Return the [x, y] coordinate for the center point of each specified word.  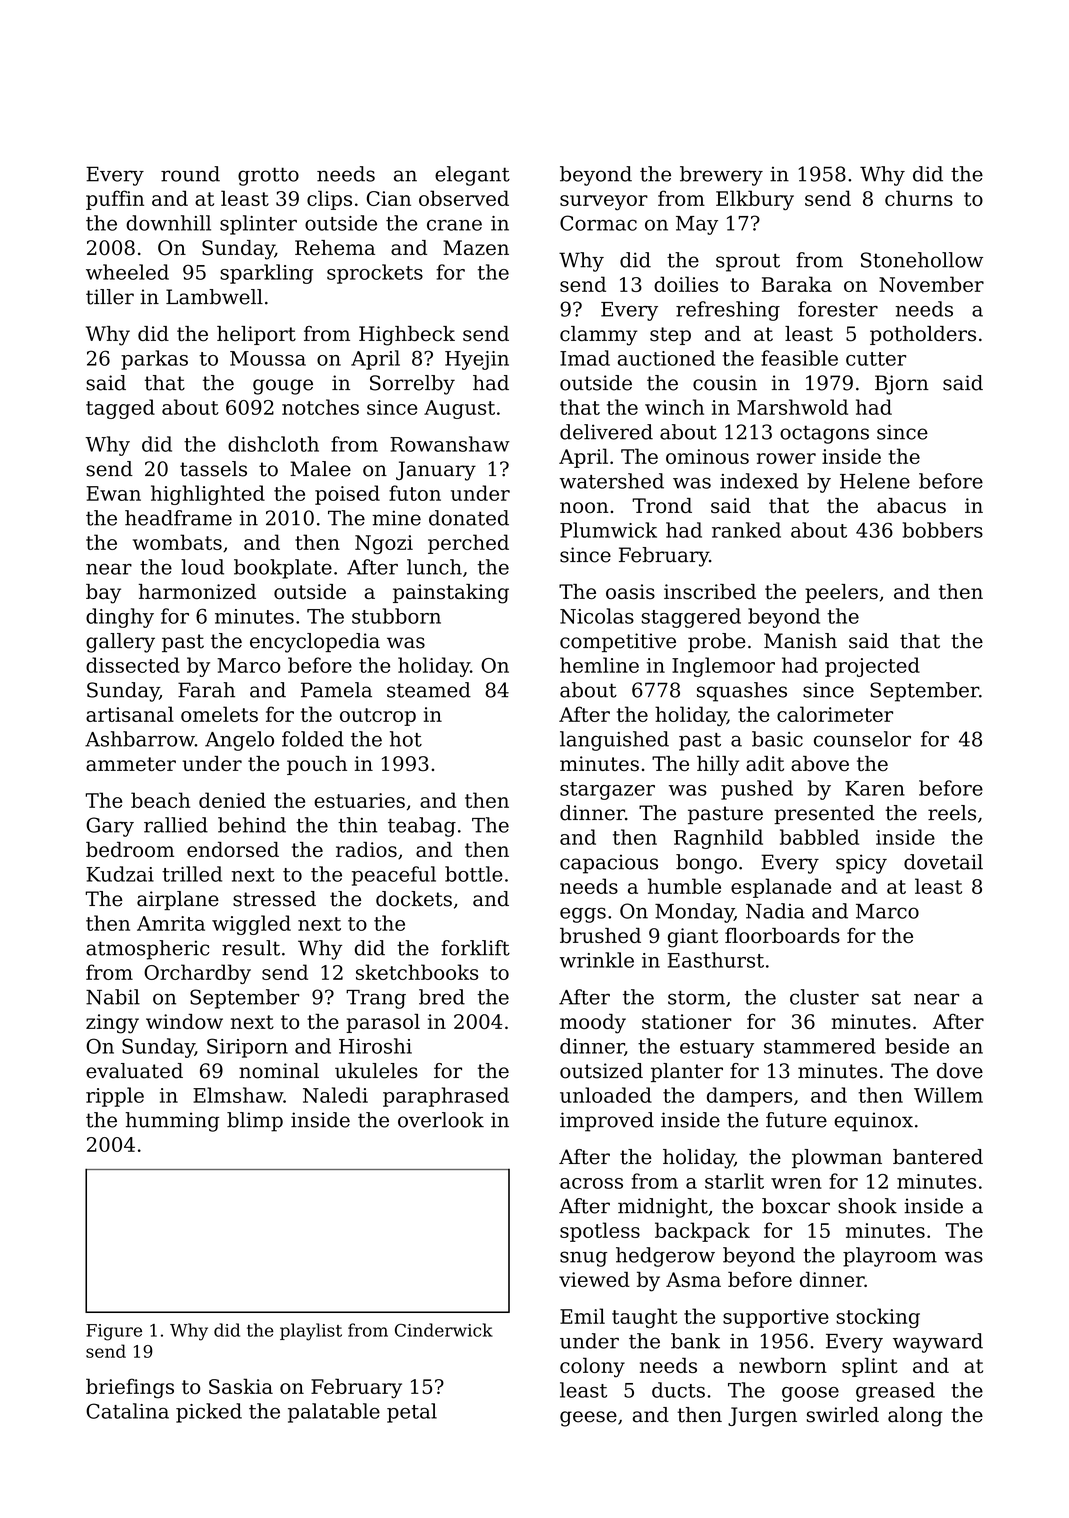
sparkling [266, 274]
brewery [721, 176]
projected [872, 667]
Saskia [241, 1386]
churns [919, 198]
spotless [600, 1232]
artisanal [130, 714]
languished [614, 741]
